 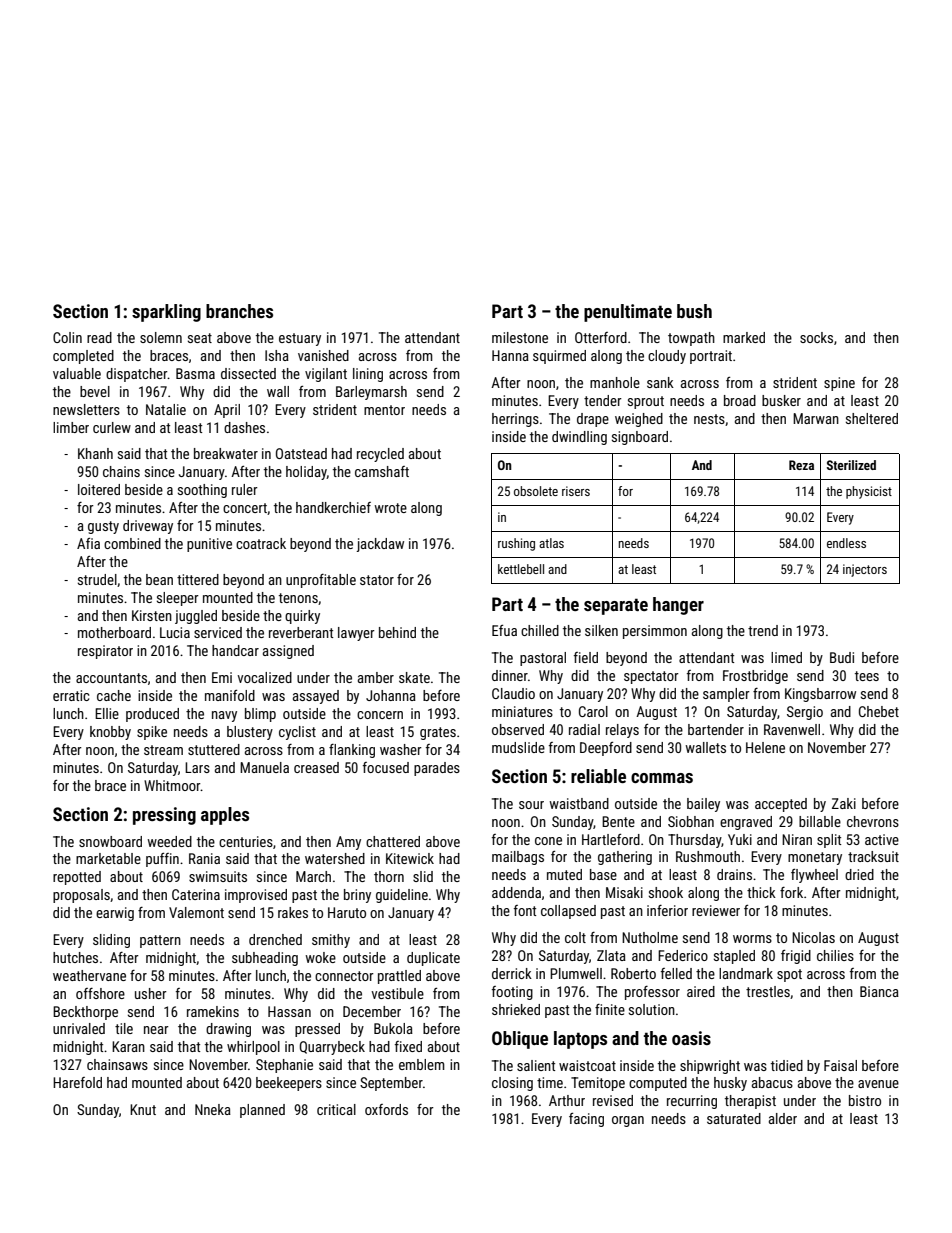 I want to click on strudel, so click(x=97, y=579).
